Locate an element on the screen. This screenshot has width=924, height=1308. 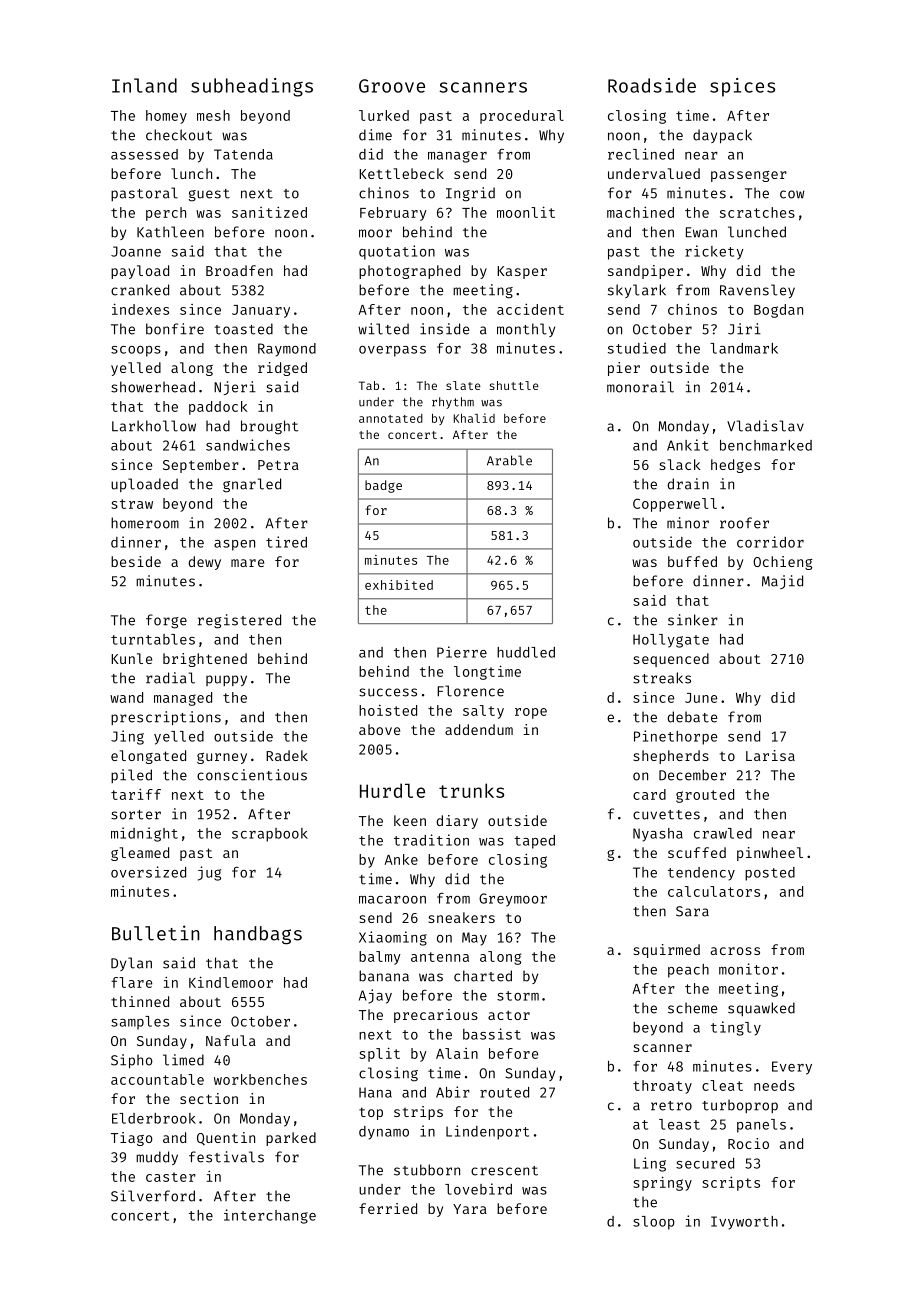
taped is located at coordinates (534, 842).
